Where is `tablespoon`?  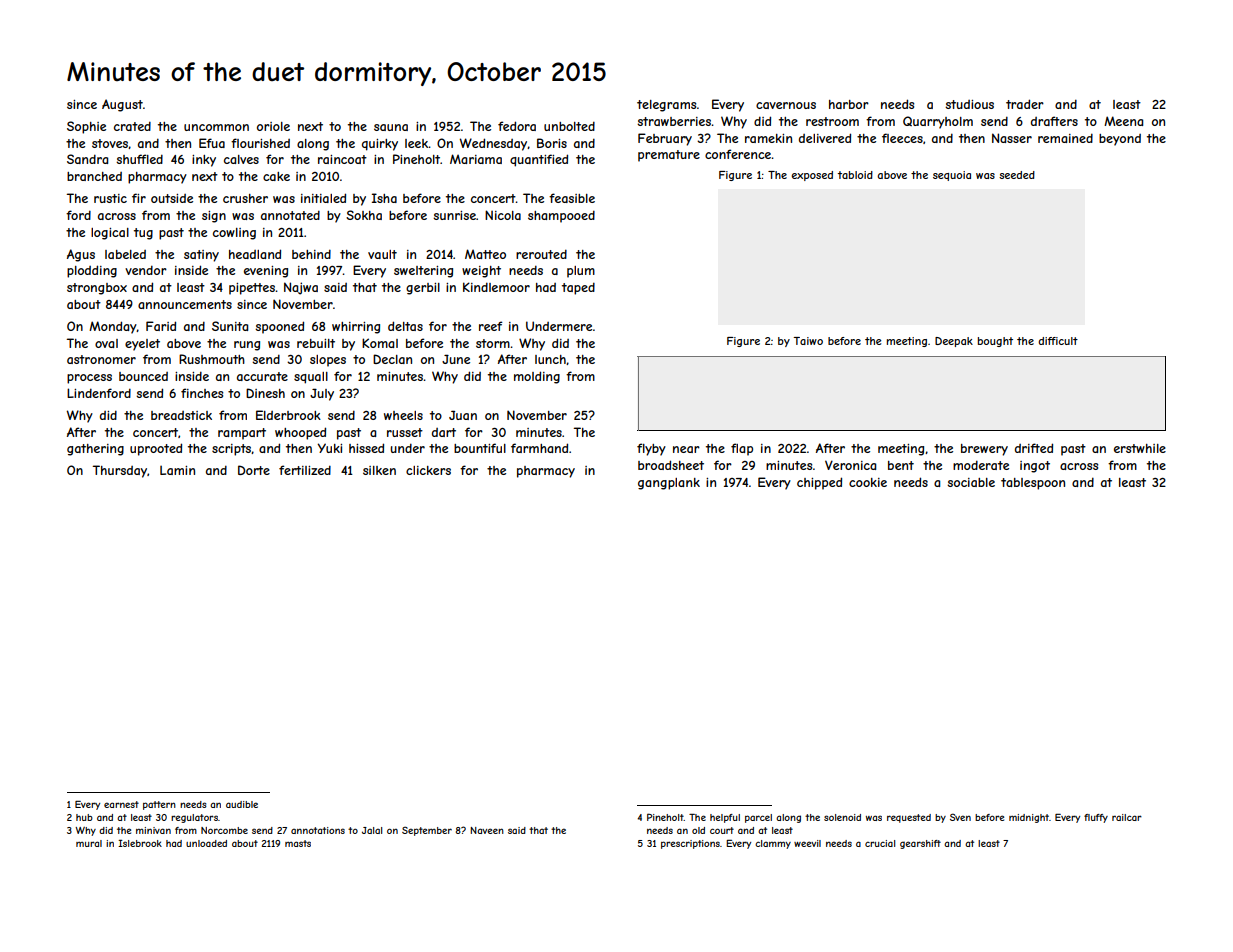
tablespoon is located at coordinates (1033, 484).
